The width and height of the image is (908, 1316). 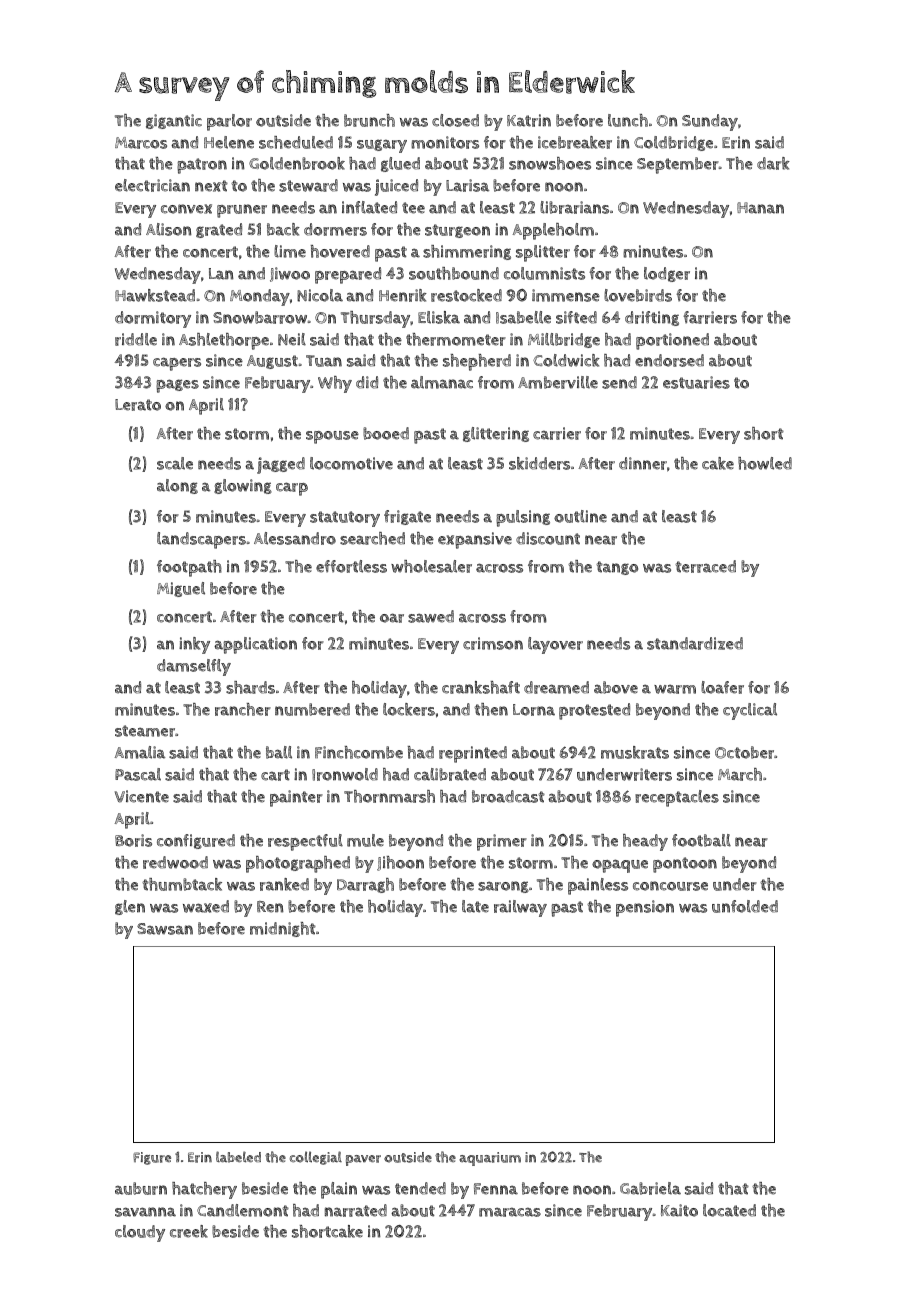 I want to click on Larisa, so click(x=467, y=185).
